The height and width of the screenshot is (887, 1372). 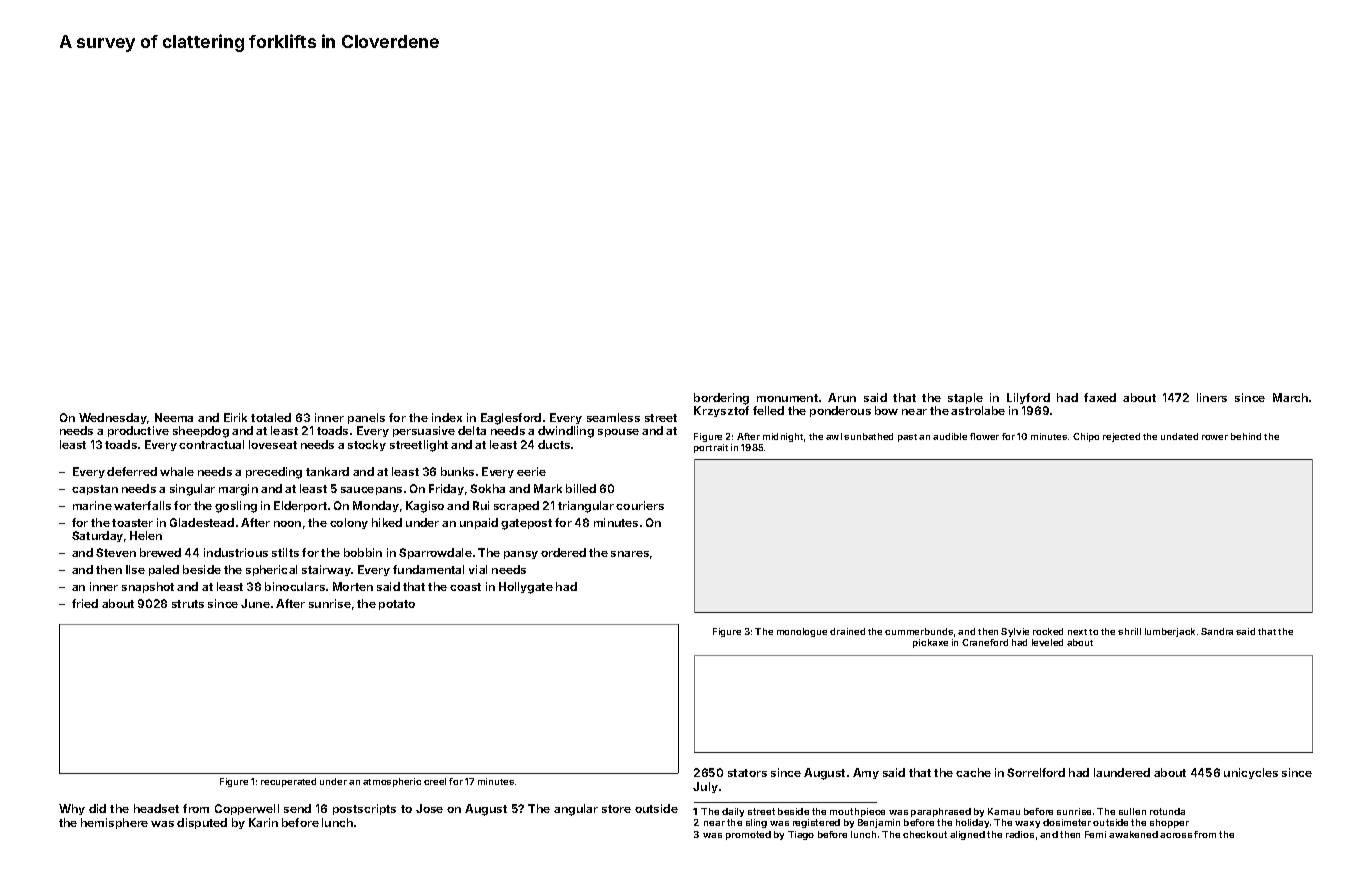 What do you see at coordinates (816, 823) in the screenshot?
I see `registered` at bounding box center [816, 823].
